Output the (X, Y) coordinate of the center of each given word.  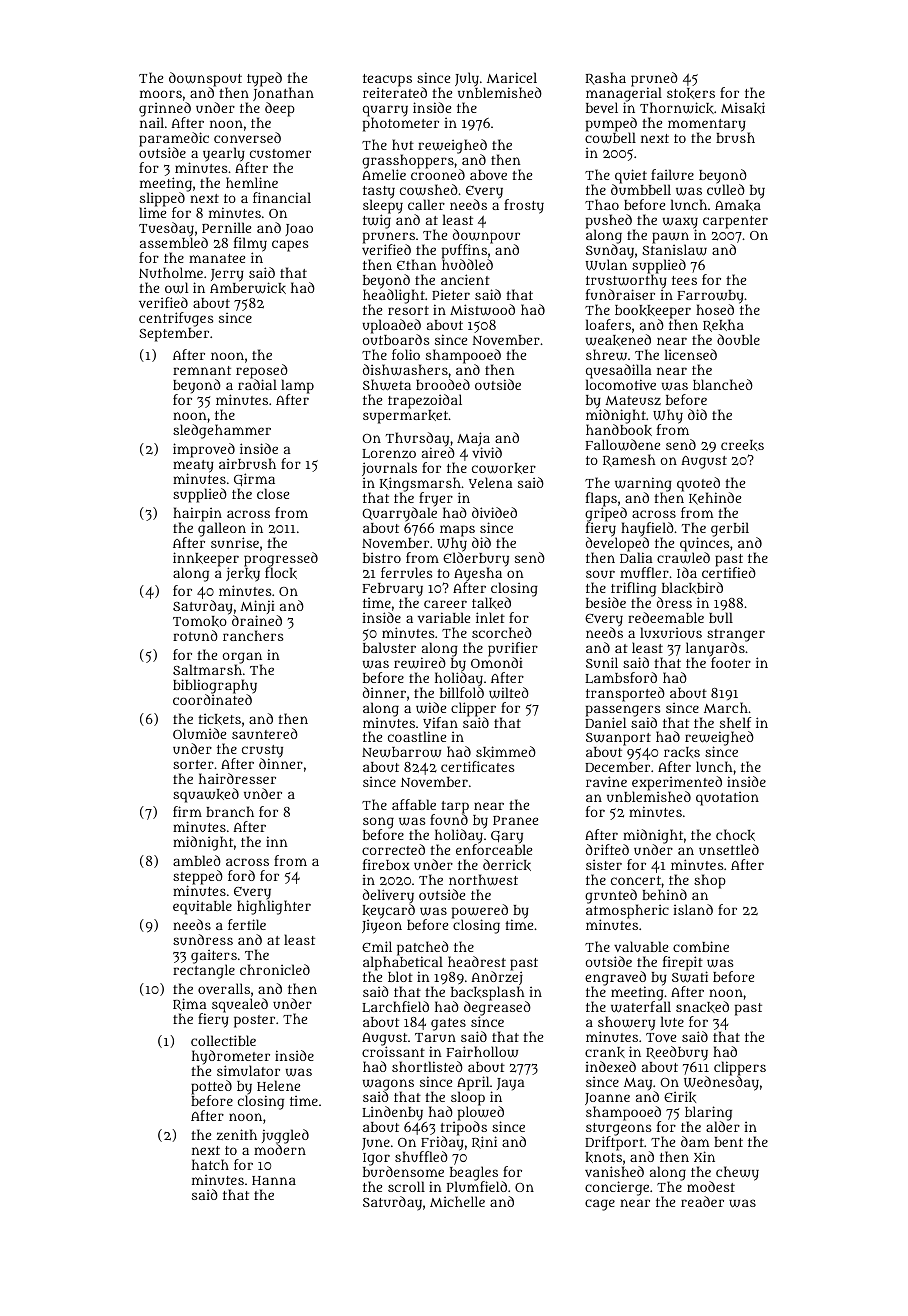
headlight (394, 297)
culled (726, 190)
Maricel (512, 77)
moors (161, 94)
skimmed (506, 752)
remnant (202, 370)
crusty (262, 751)
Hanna (274, 1180)
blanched (723, 384)
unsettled (729, 849)
